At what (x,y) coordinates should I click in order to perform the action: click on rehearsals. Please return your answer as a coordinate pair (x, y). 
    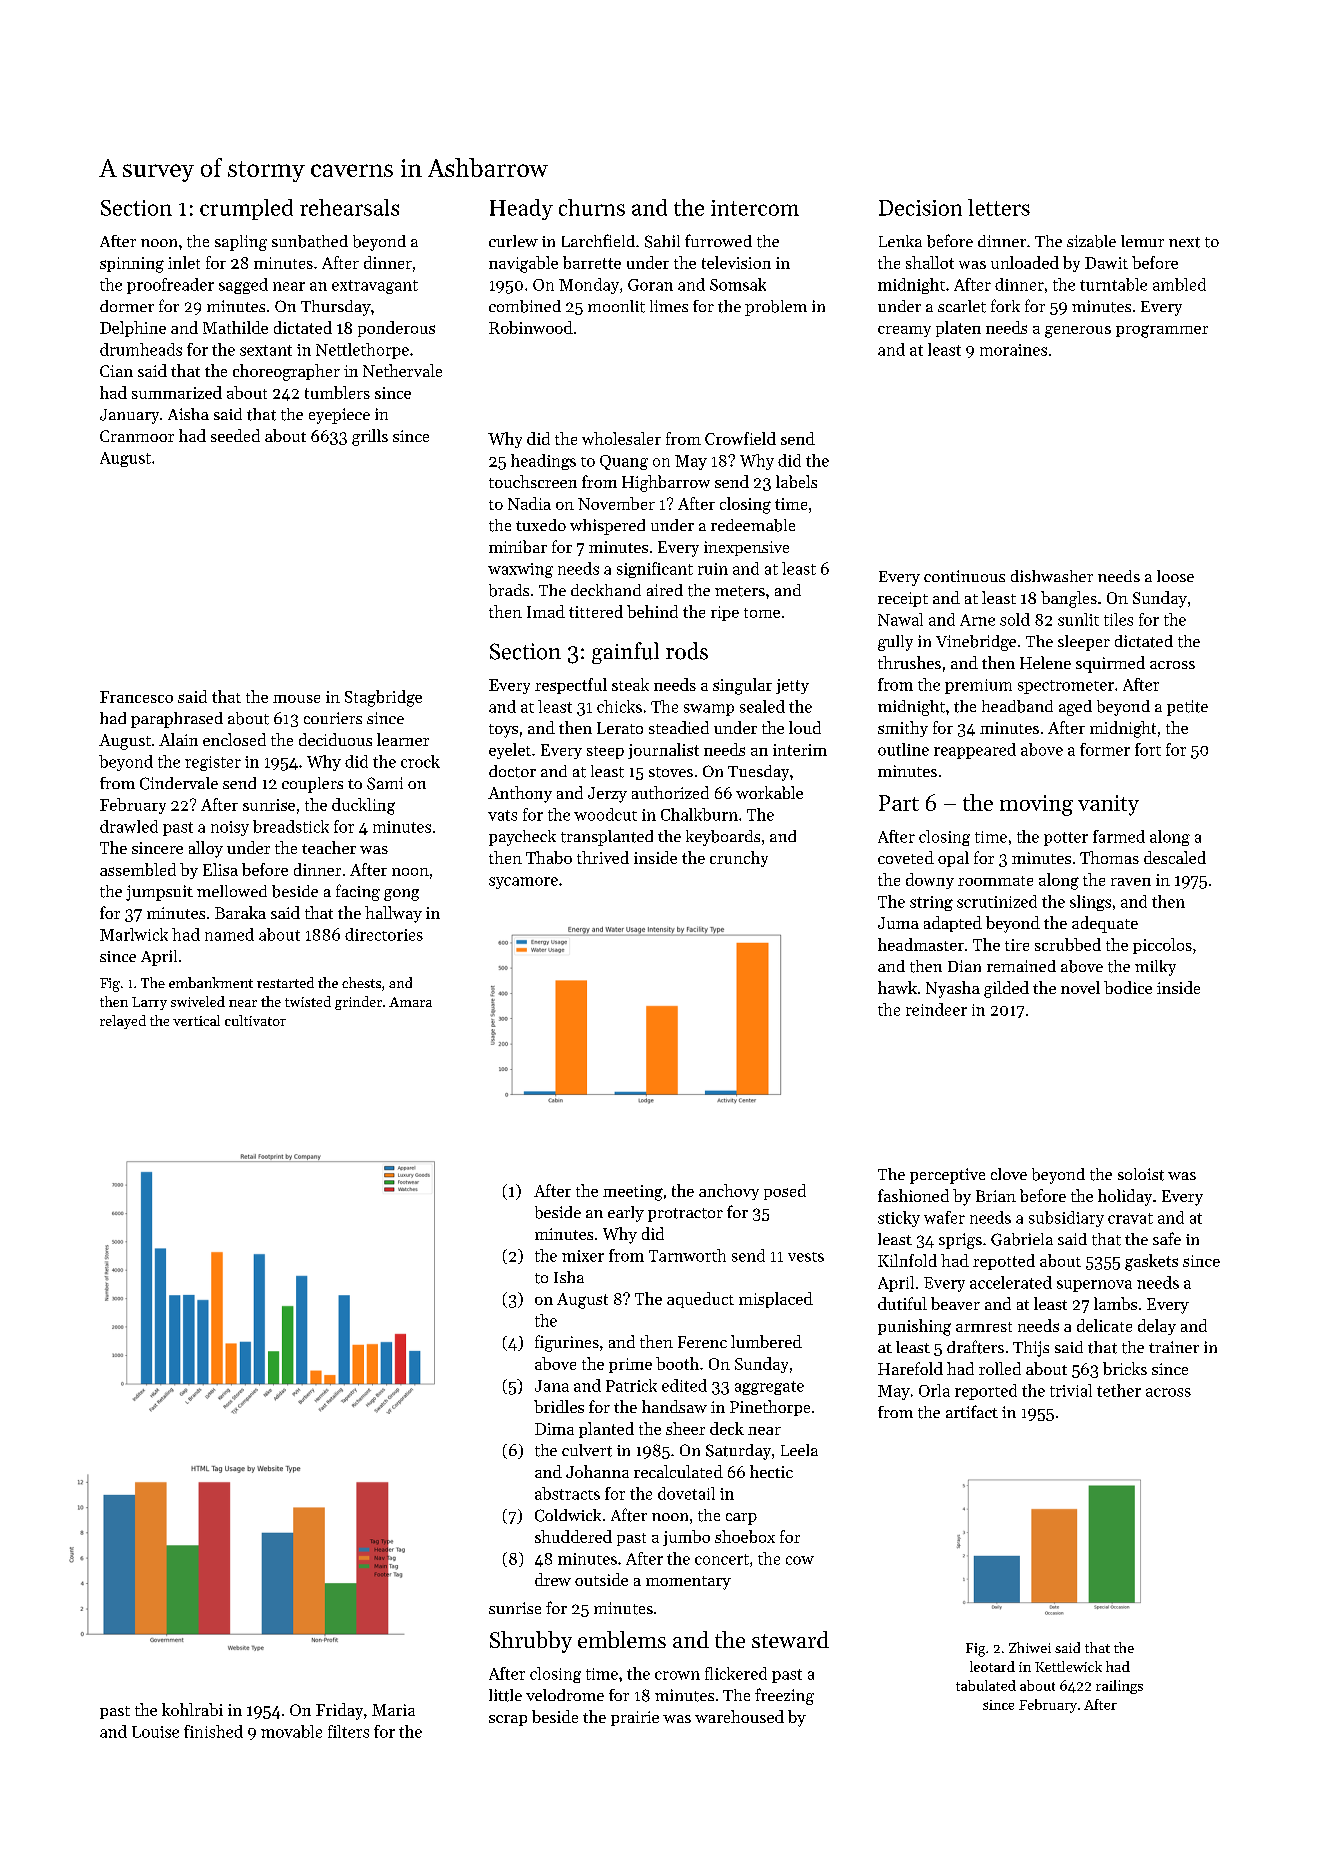
    Looking at the image, I should click on (349, 207).
